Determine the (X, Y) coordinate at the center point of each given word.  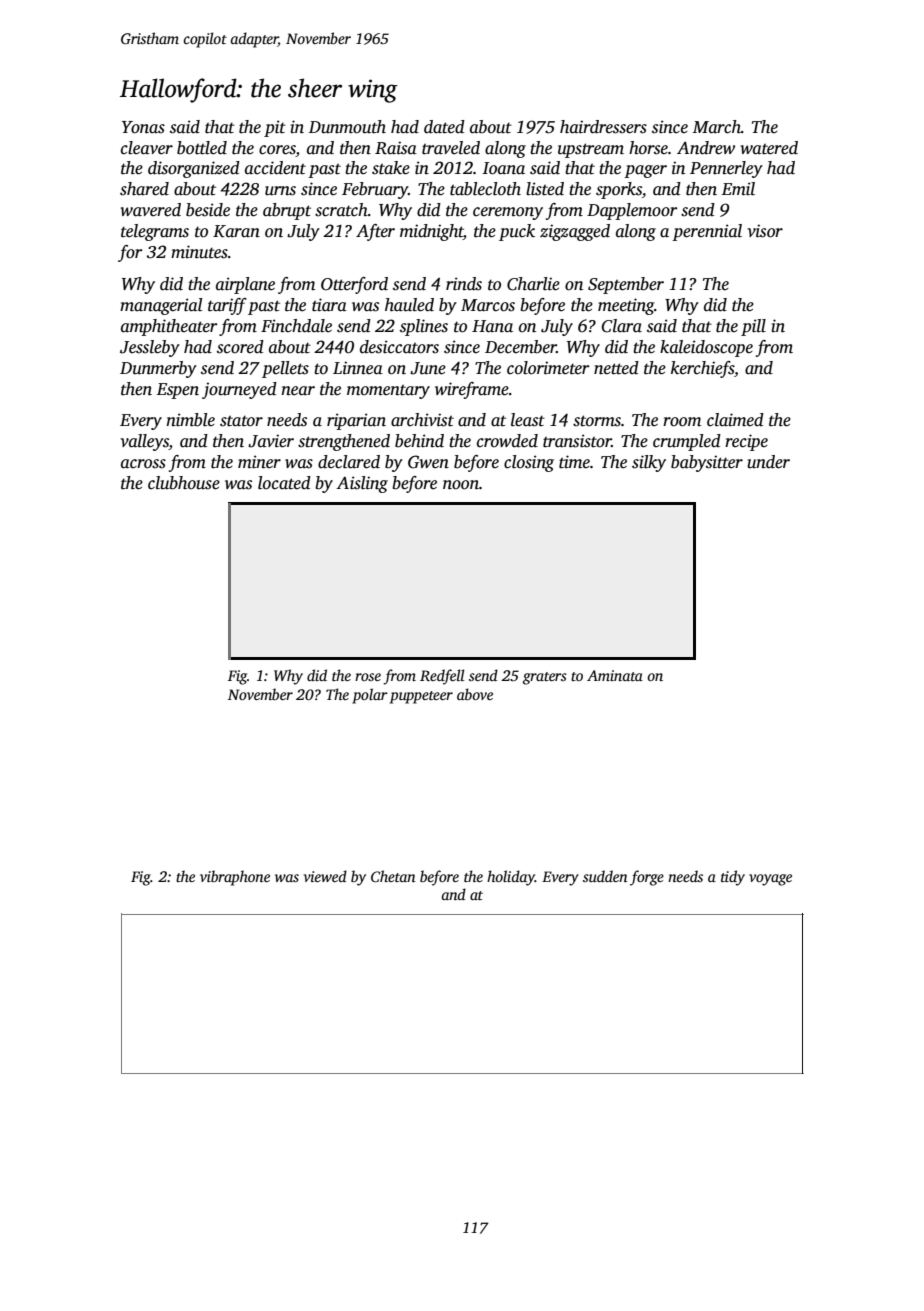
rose (368, 677)
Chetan (393, 876)
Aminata (615, 675)
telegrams (155, 232)
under (768, 462)
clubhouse (184, 483)
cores (277, 150)
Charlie (533, 284)
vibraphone (235, 878)
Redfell (442, 677)
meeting (626, 306)
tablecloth (485, 189)
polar (370, 696)
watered (769, 148)
